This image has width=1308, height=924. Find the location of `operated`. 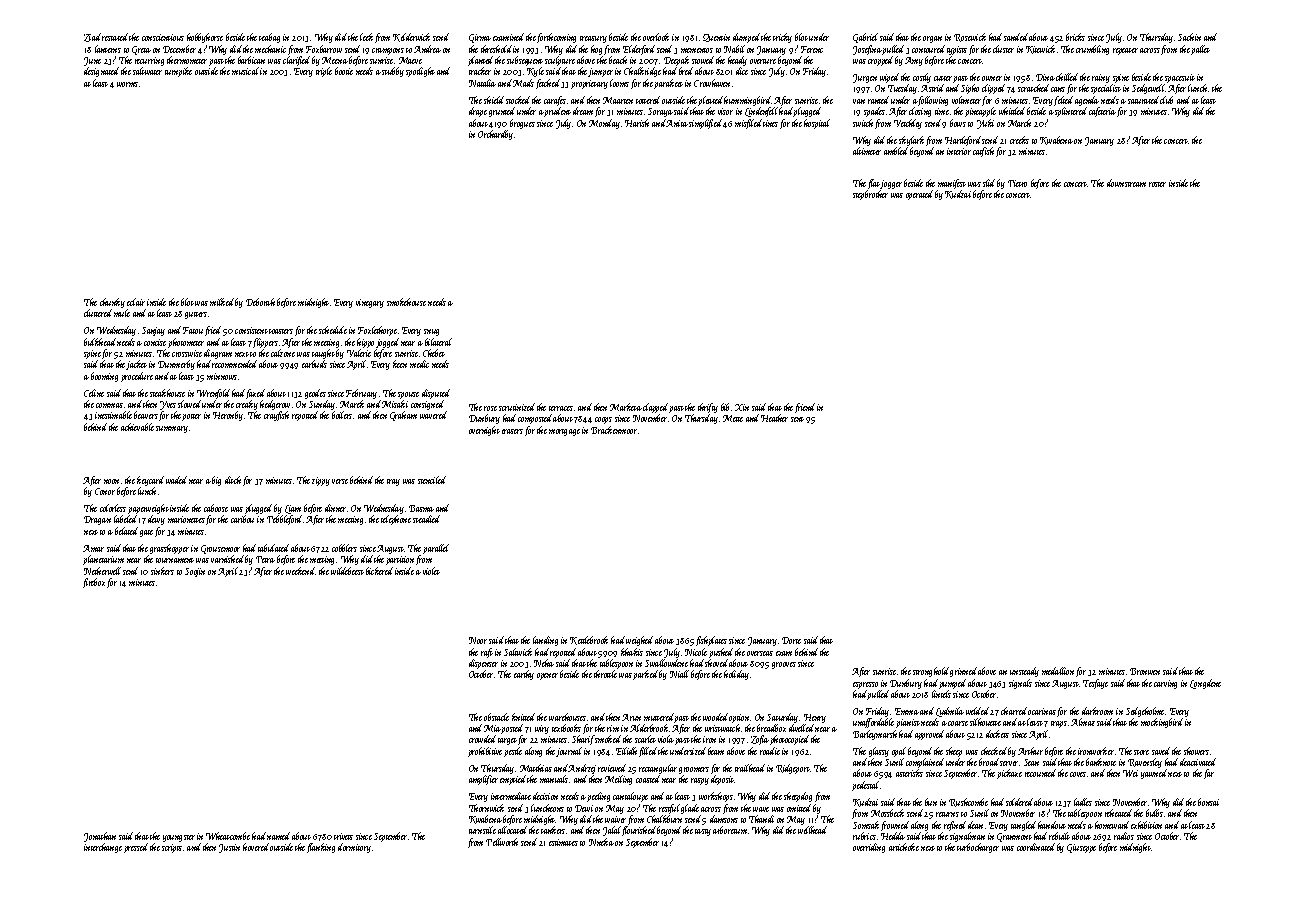

operated is located at coordinates (919, 195).
